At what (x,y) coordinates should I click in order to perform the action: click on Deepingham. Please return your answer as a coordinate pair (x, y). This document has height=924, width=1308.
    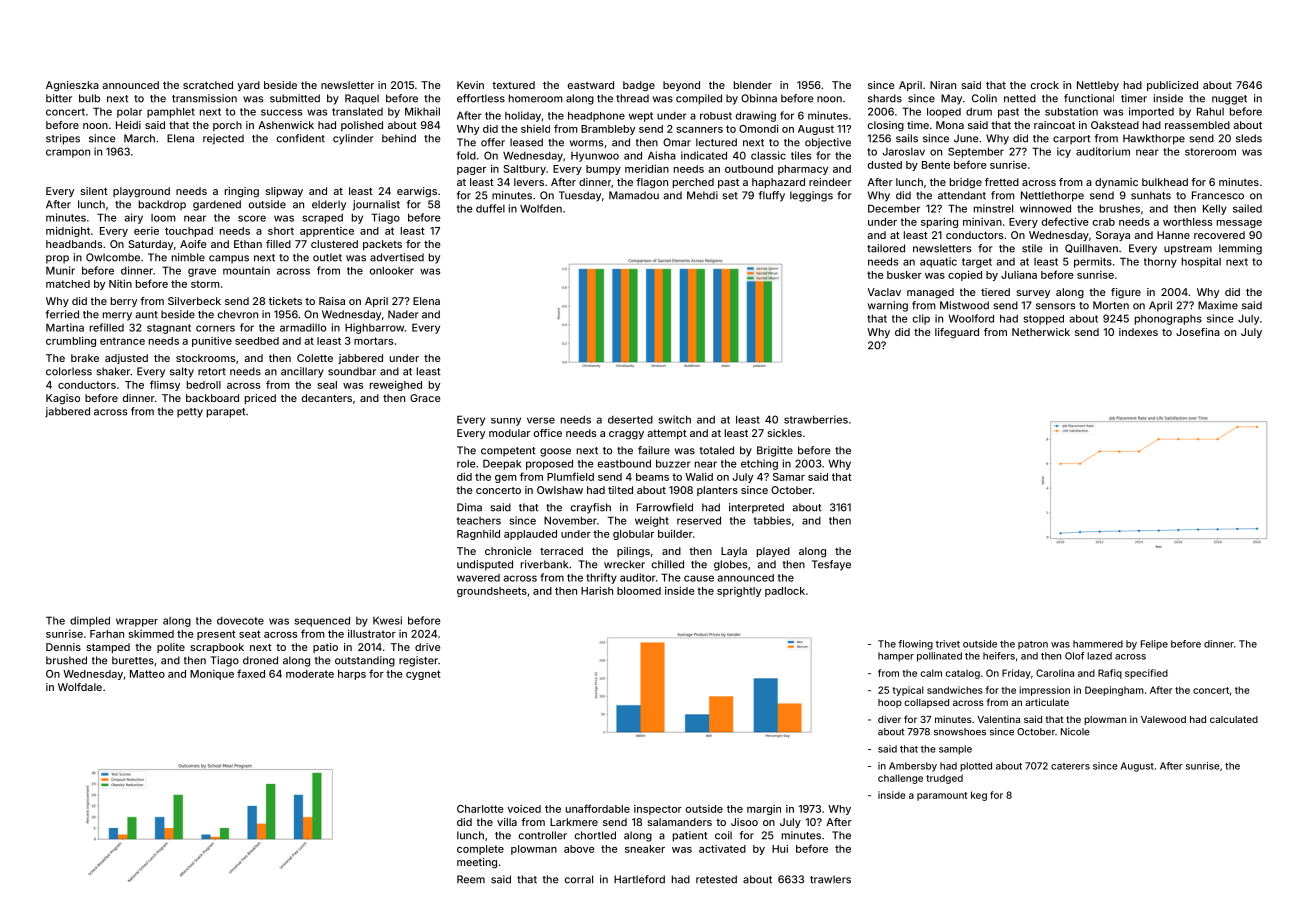
    Looking at the image, I should click on (1114, 691).
